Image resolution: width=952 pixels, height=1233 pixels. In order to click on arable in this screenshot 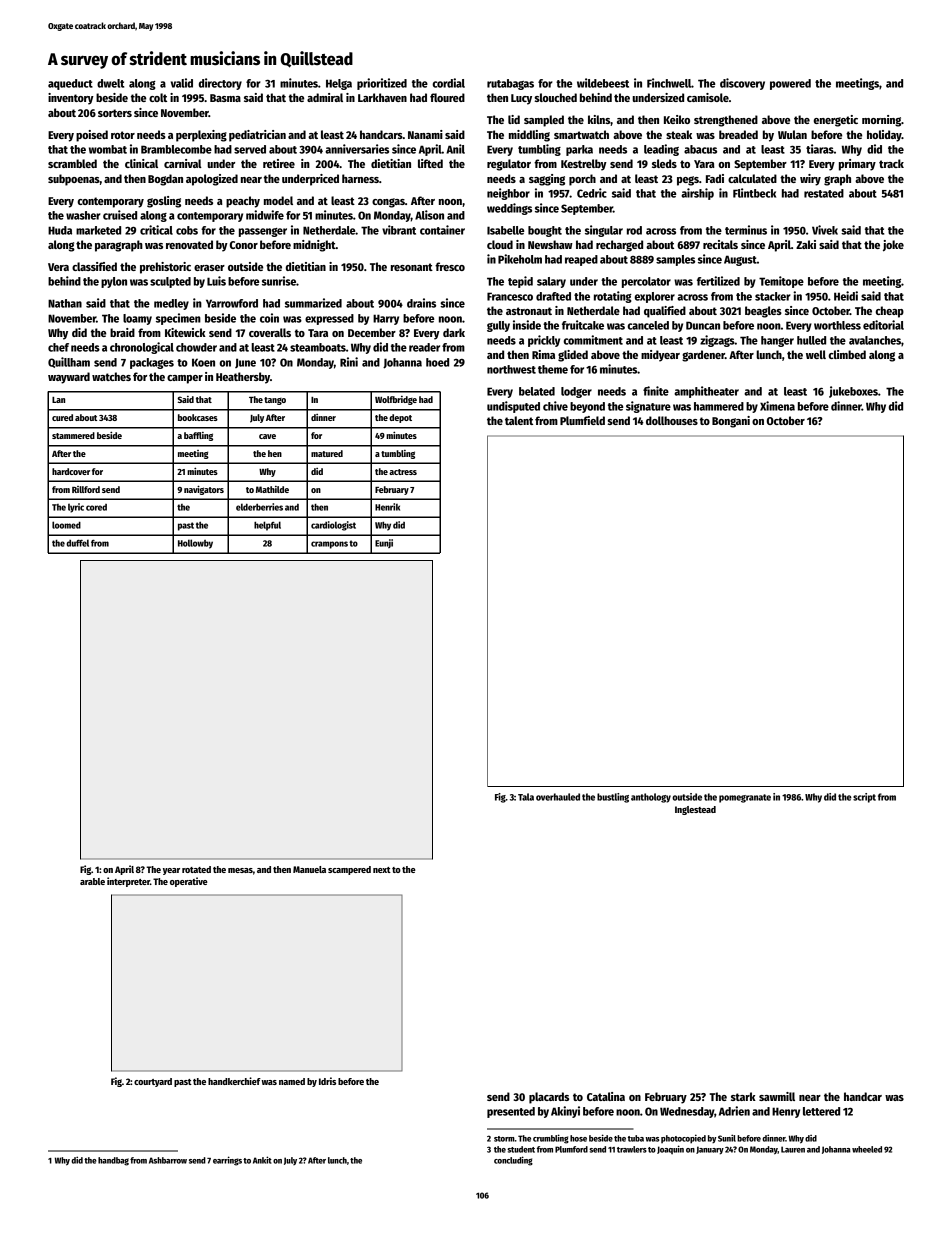, I will do `click(92, 881)`.
